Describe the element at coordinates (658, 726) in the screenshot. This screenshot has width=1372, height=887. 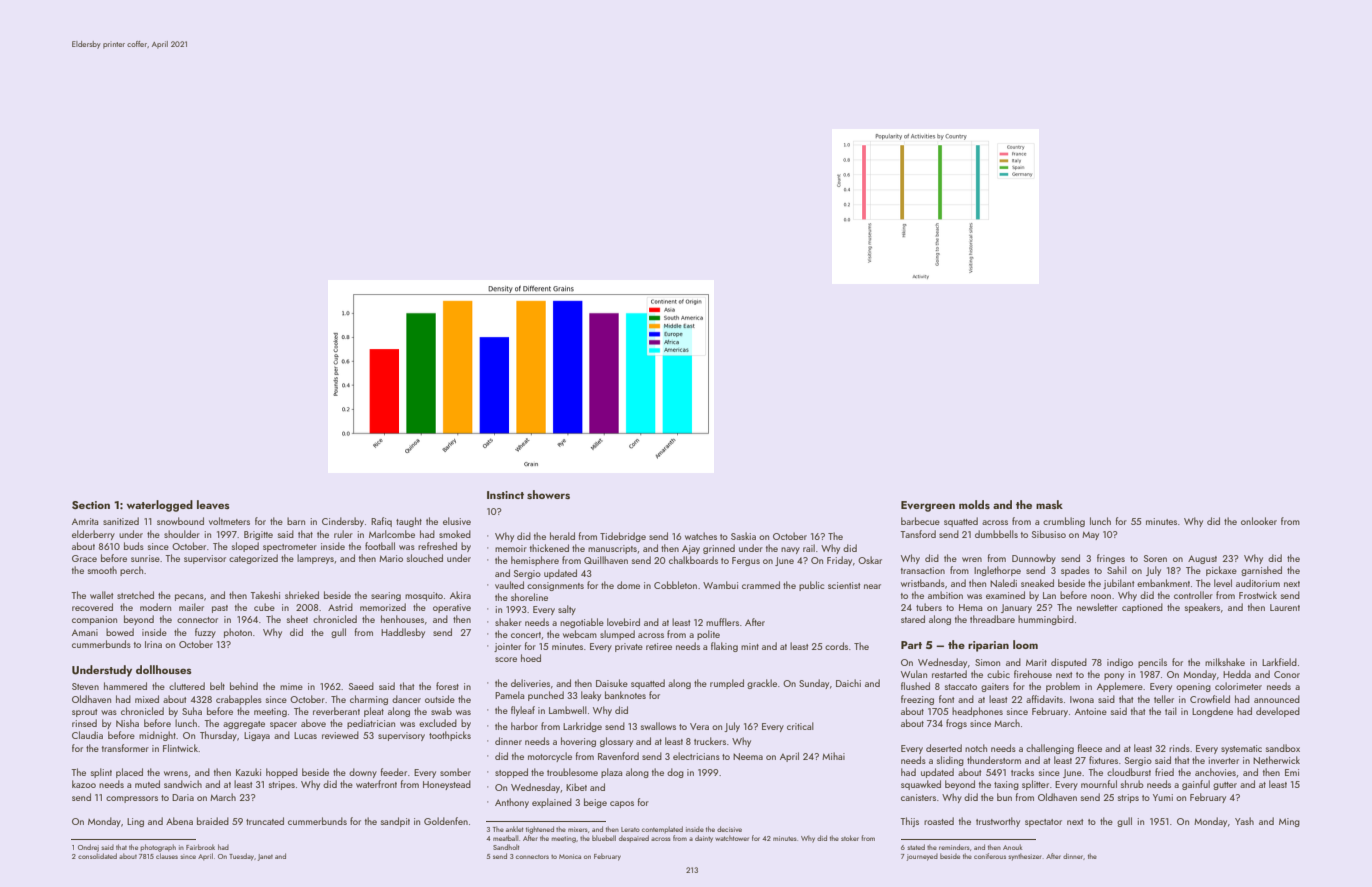
I see `swallows` at that location.
